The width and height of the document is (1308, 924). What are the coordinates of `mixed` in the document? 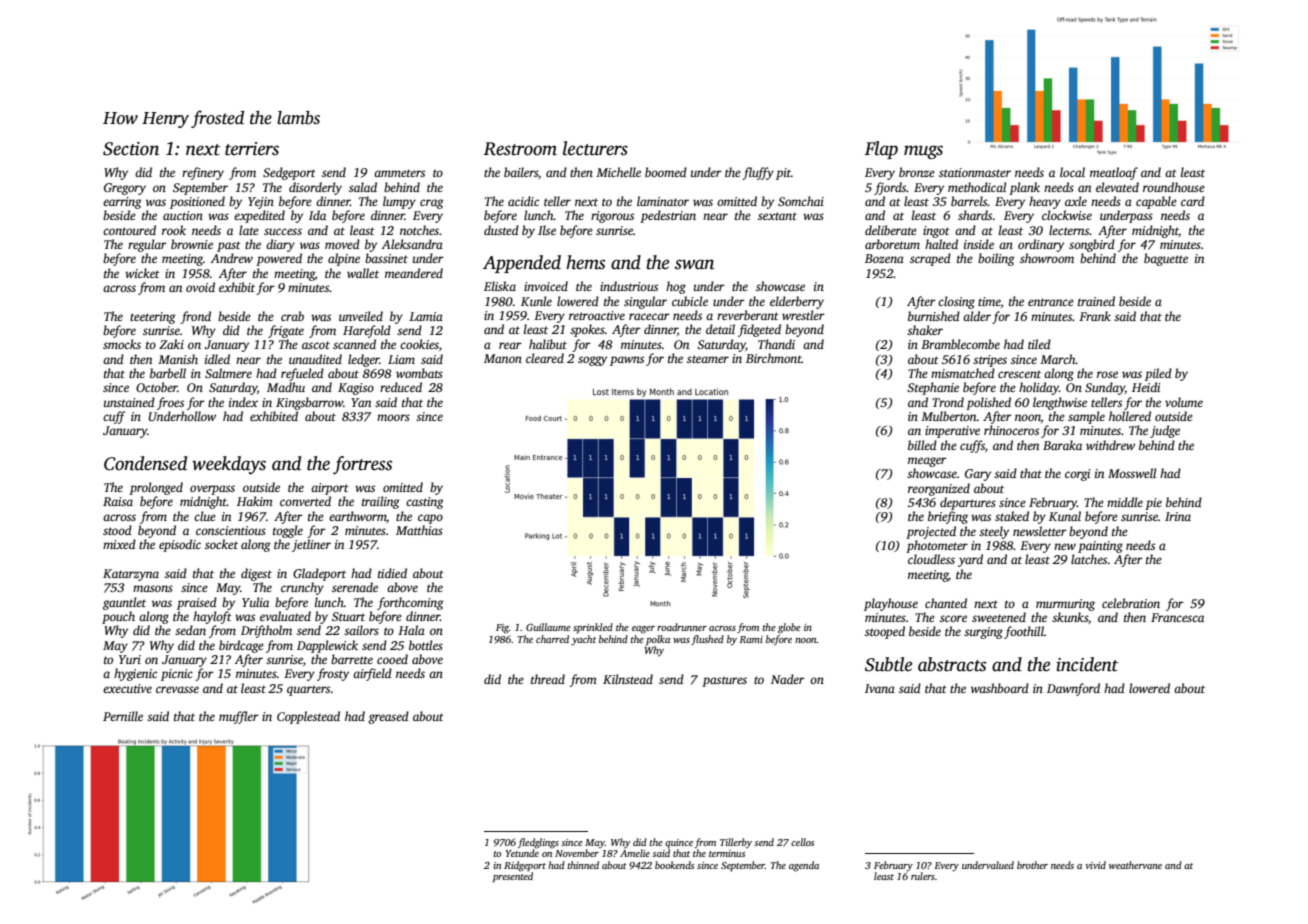 It's located at (119, 544).
